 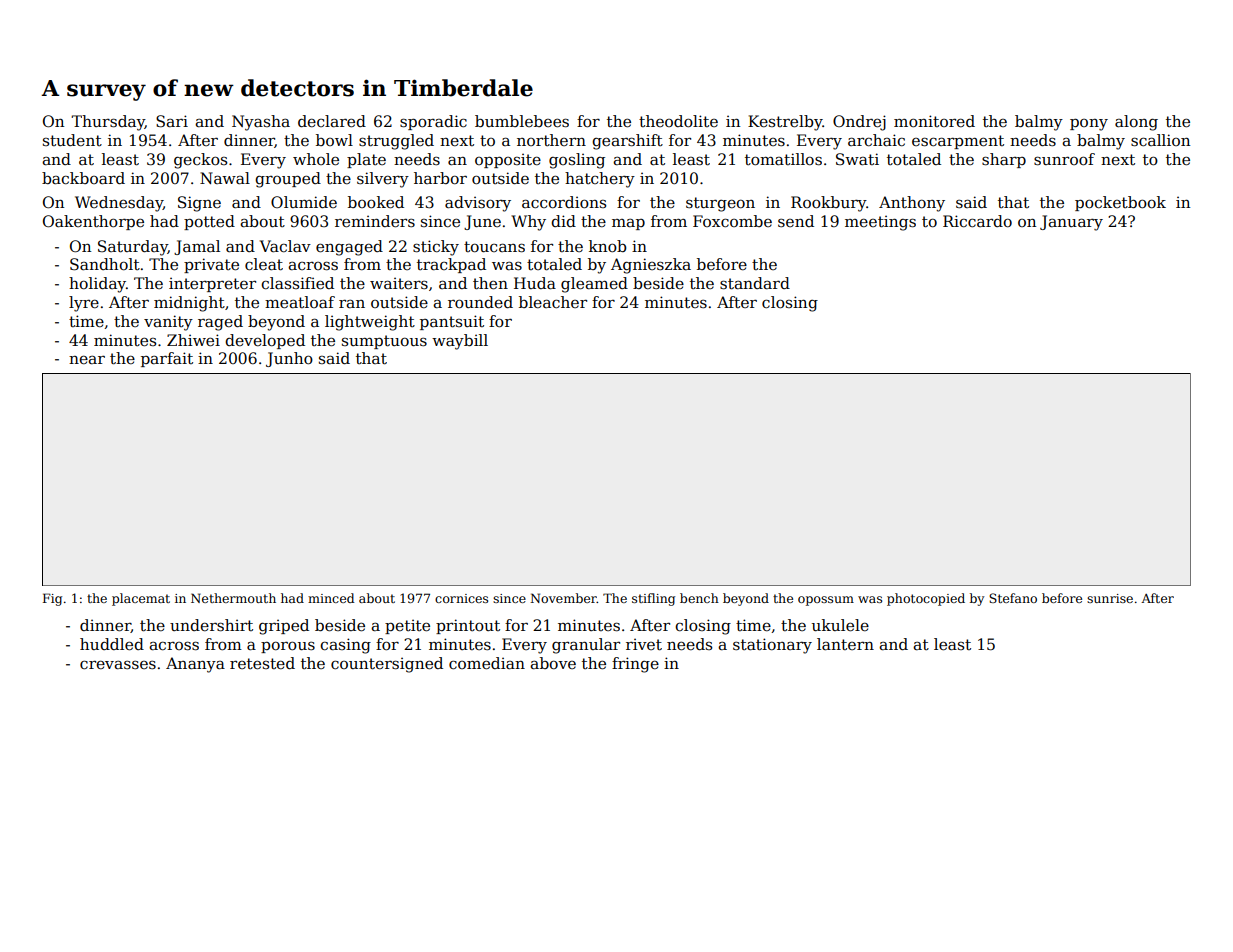 What do you see at coordinates (783, 159) in the screenshot?
I see `tomatillos` at bounding box center [783, 159].
